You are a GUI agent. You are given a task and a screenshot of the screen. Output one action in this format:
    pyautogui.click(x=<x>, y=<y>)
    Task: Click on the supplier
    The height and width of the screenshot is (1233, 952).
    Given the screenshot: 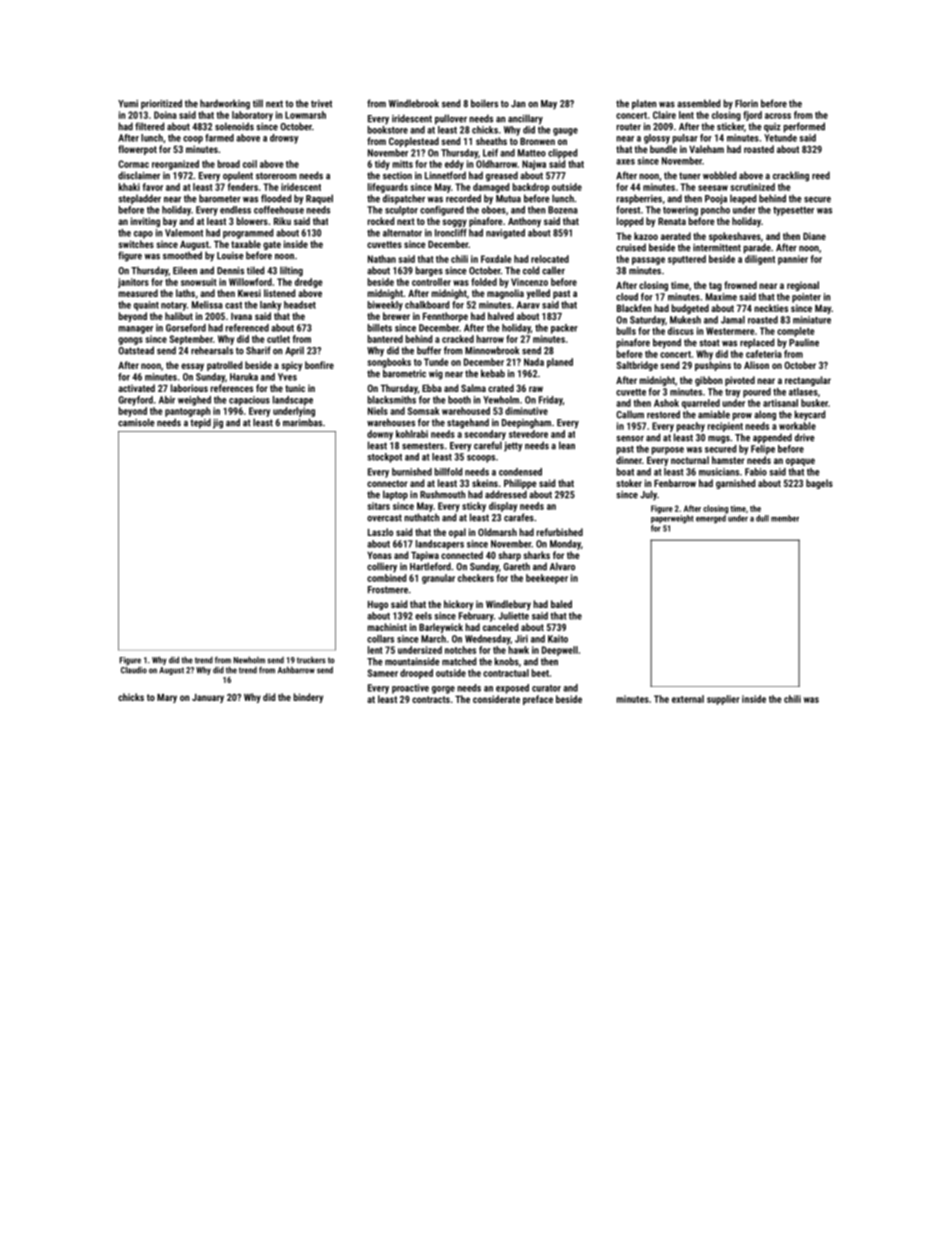 What is the action you would take?
    pyautogui.click(x=723, y=700)
